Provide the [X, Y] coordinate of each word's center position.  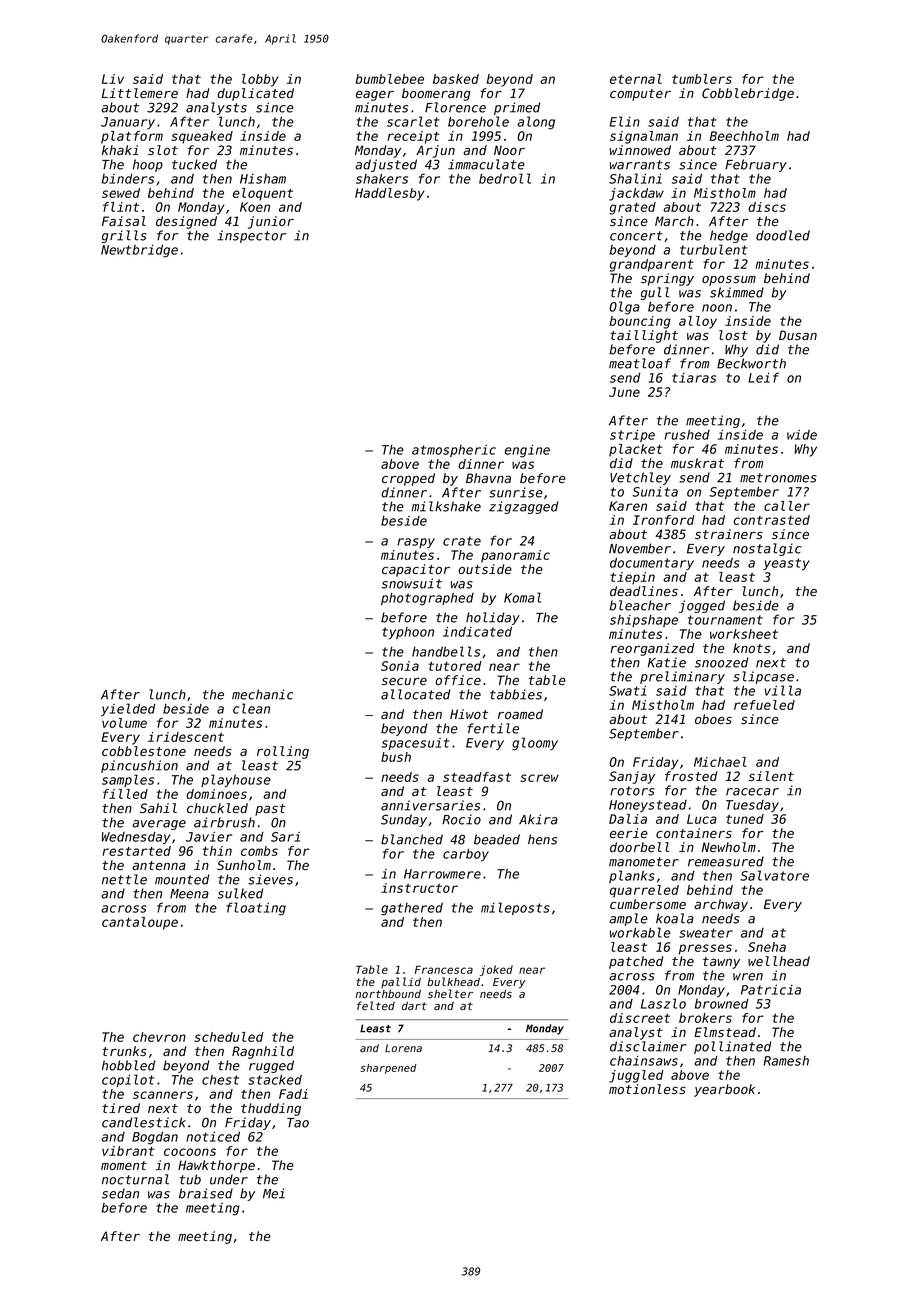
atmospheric [454, 451]
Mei [274, 1193]
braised [206, 1193]
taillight [644, 336]
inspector [251, 236]
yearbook [724, 1090]
